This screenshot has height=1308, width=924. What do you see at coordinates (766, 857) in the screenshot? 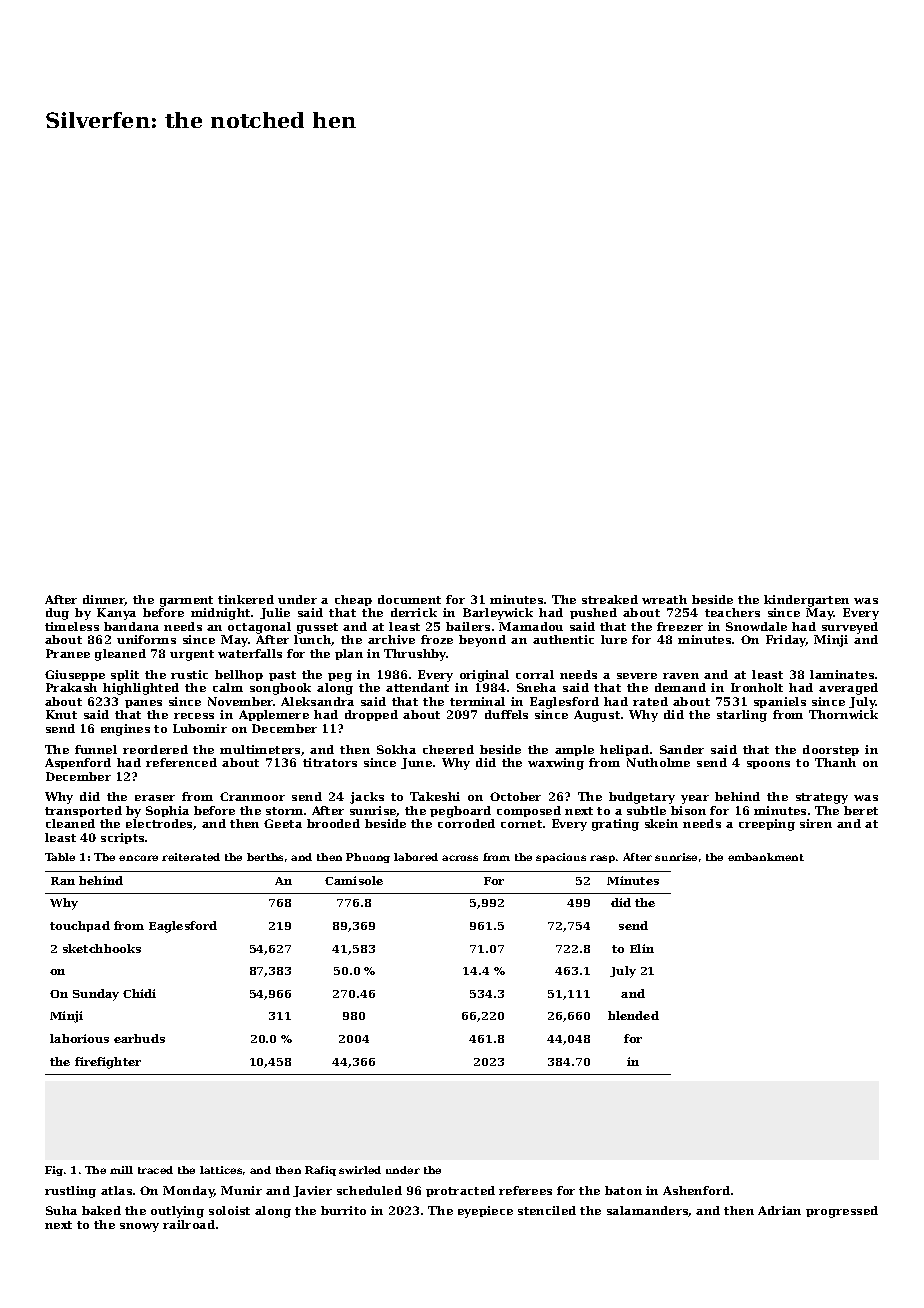
I see `embankment` at bounding box center [766, 857].
